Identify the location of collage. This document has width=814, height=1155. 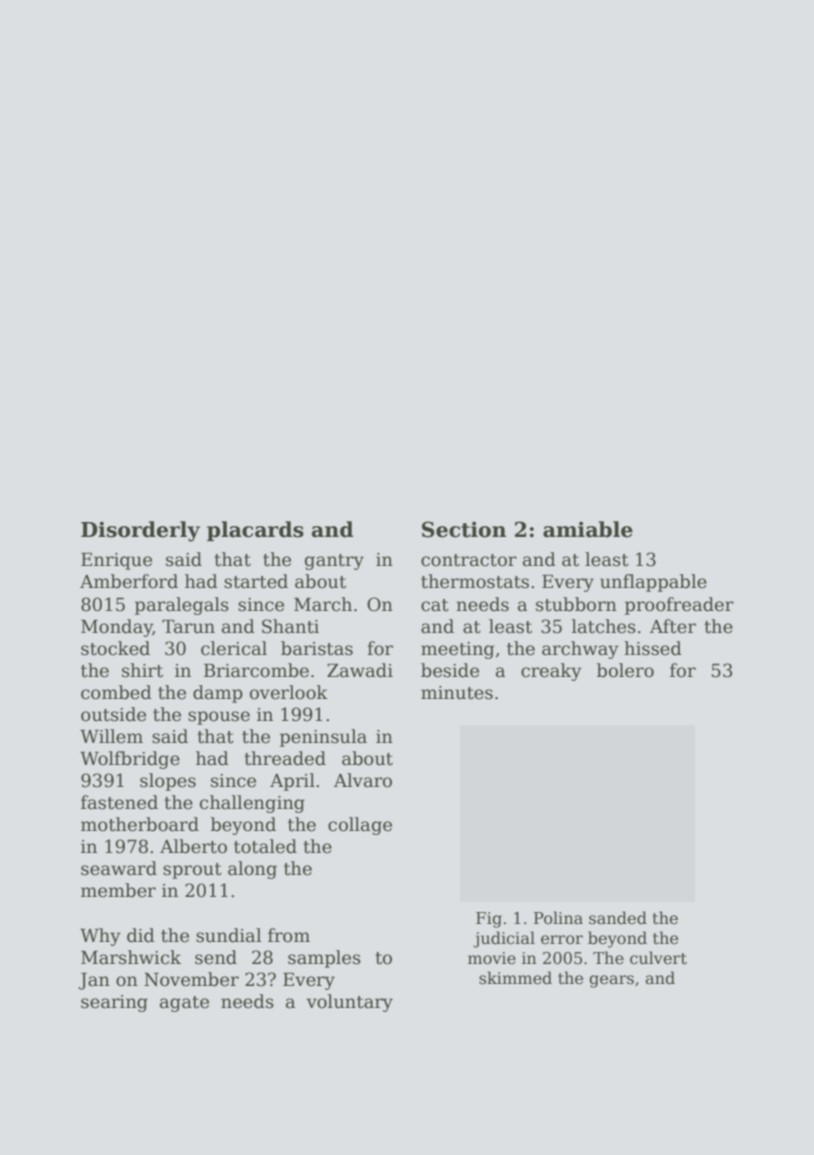
(360, 826).
